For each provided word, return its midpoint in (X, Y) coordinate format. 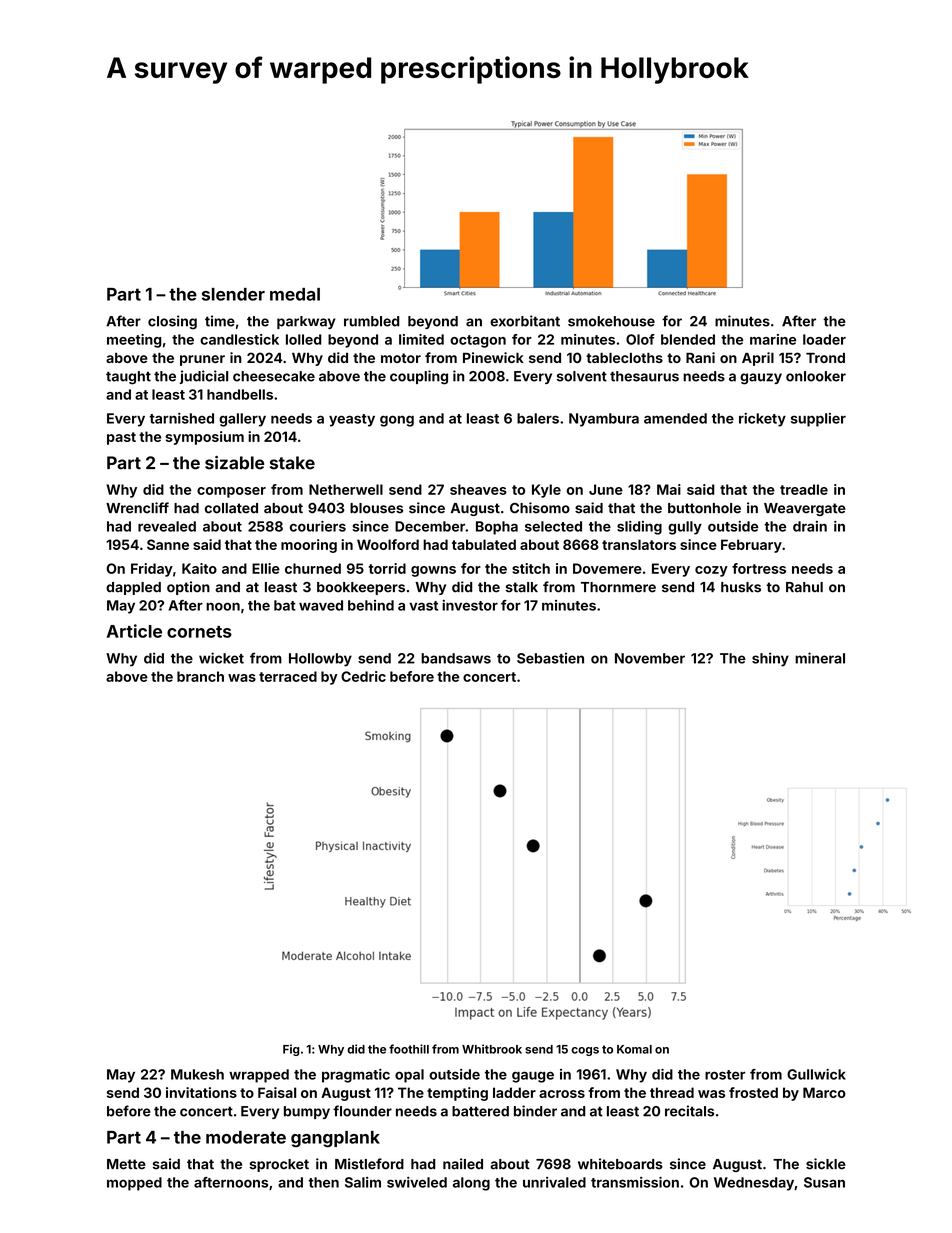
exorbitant (525, 321)
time (220, 321)
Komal (634, 1049)
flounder (362, 1111)
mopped (134, 1184)
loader (824, 339)
